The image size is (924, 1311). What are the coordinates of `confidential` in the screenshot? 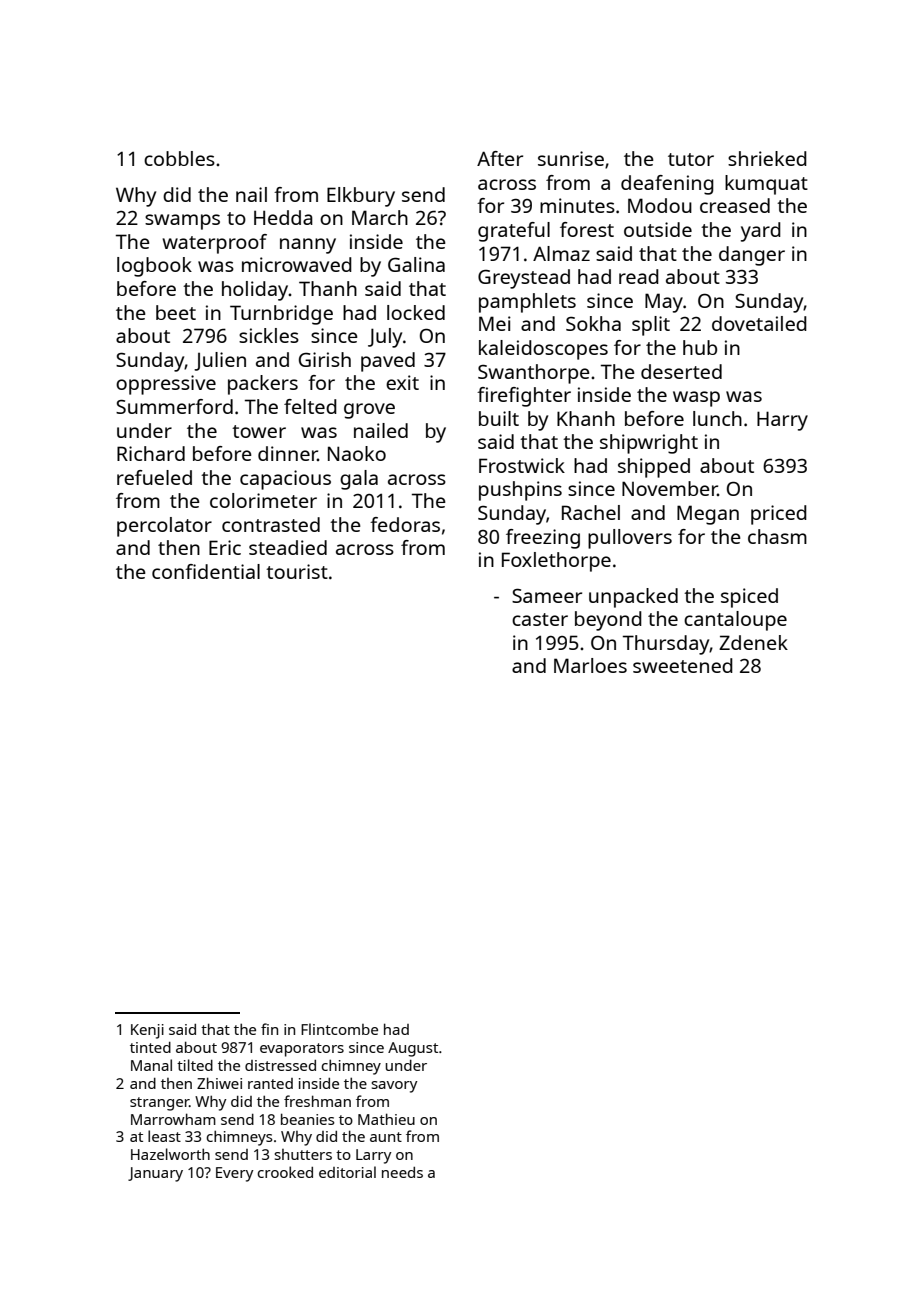 It's located at (206, 571).
